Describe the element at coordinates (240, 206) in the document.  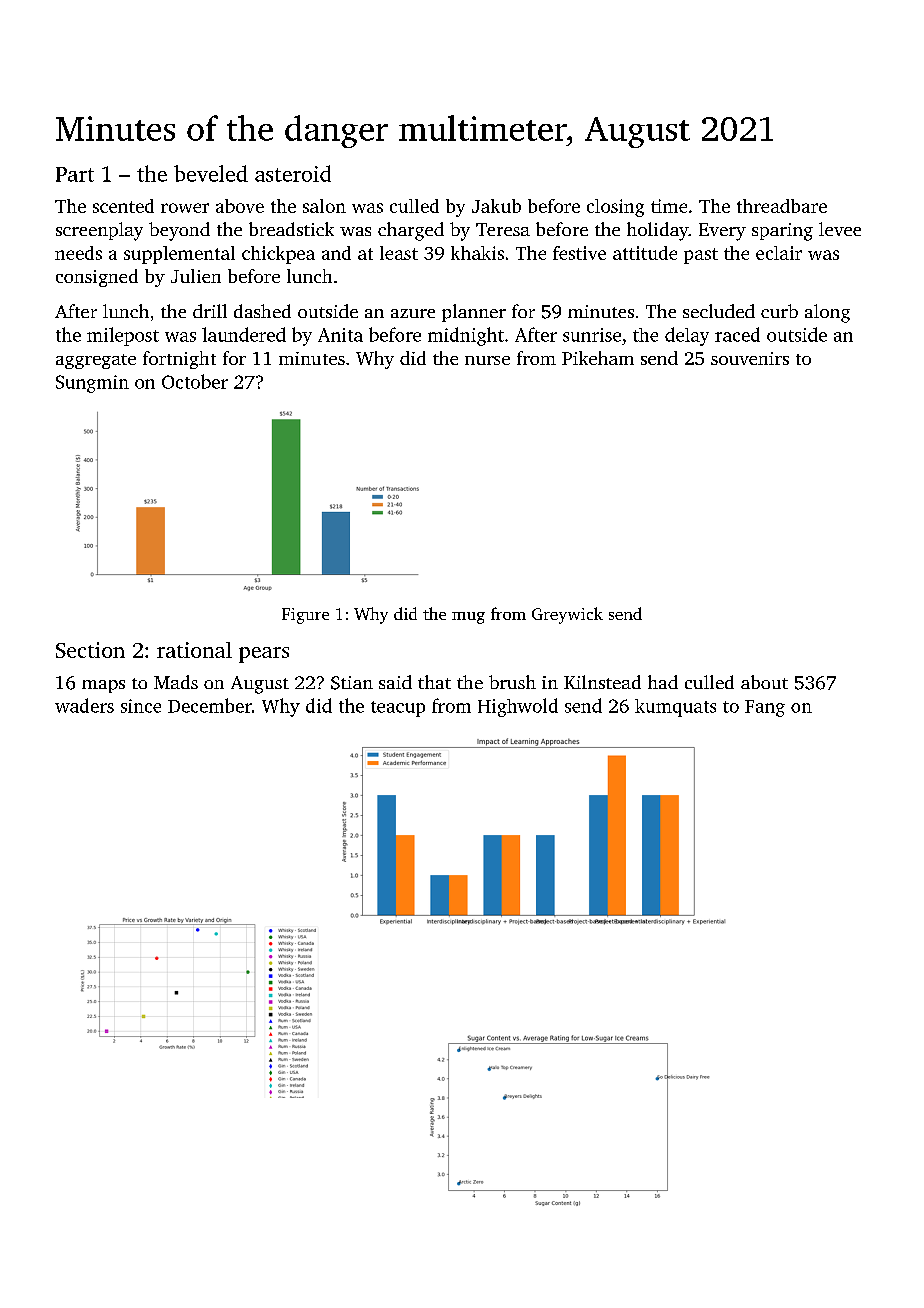
I see `above` at that location.
